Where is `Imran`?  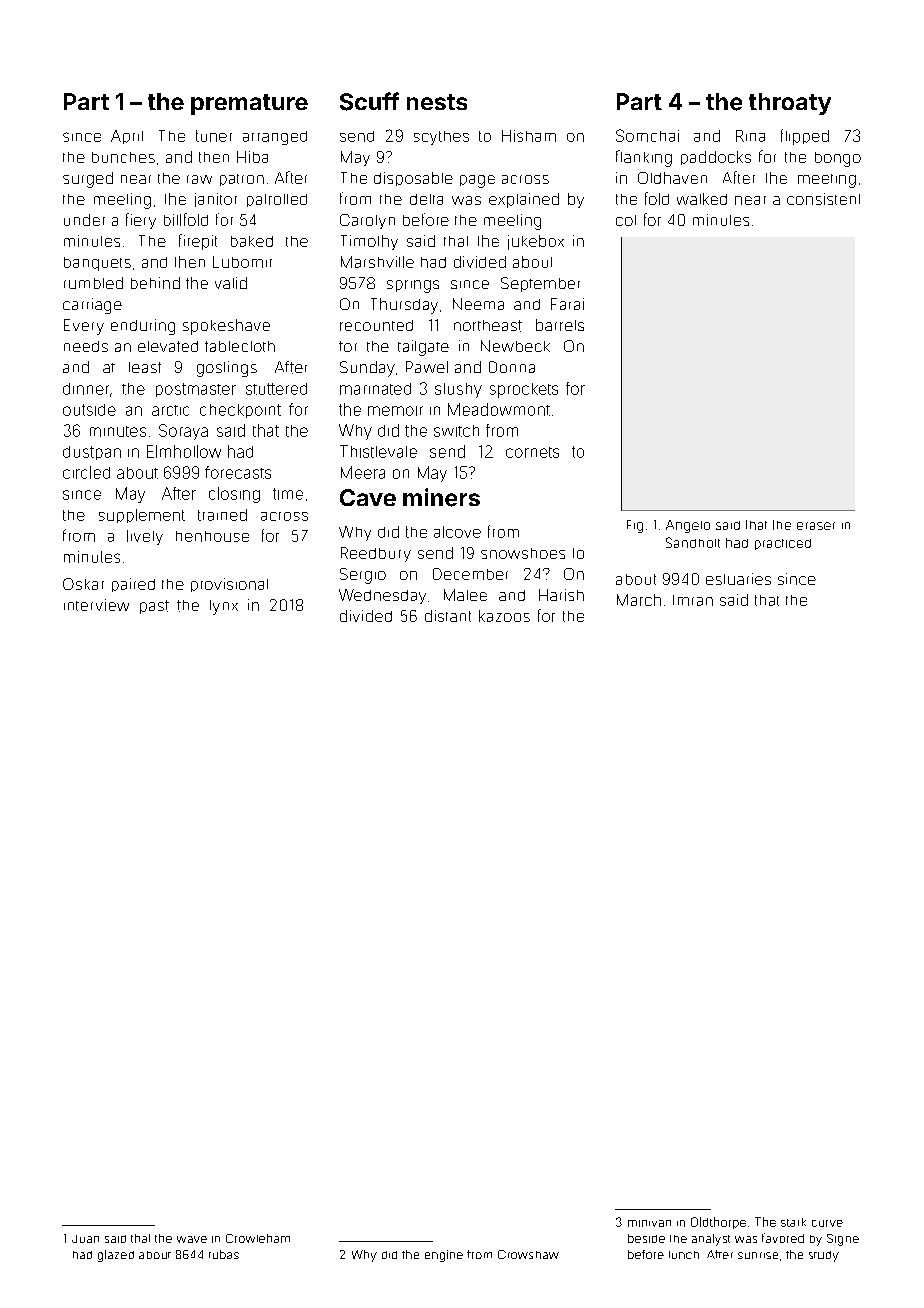
Imran is located at coordinates (693, 600).
